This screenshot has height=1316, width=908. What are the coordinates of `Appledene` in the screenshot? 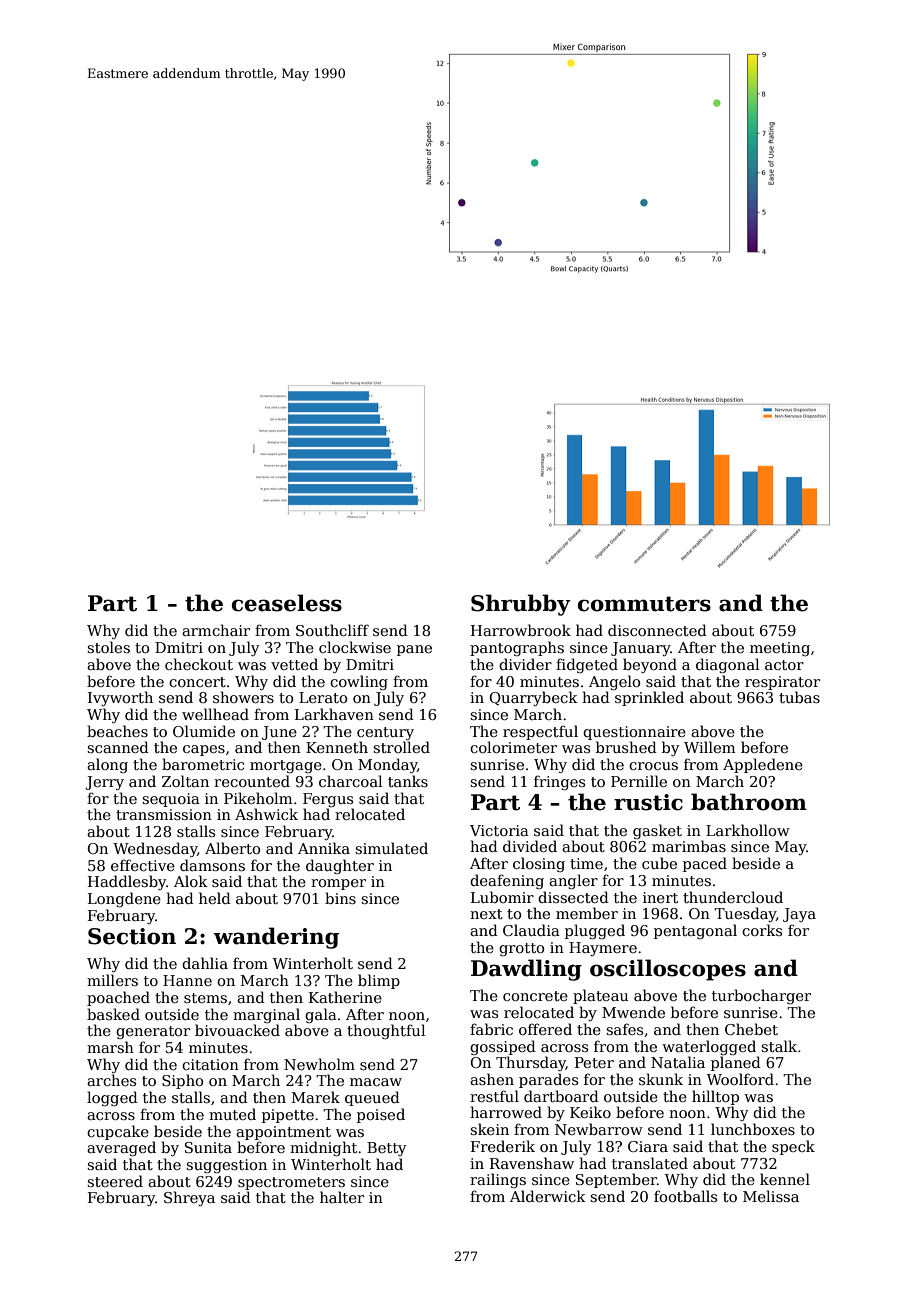 It's located at (763, 765).
